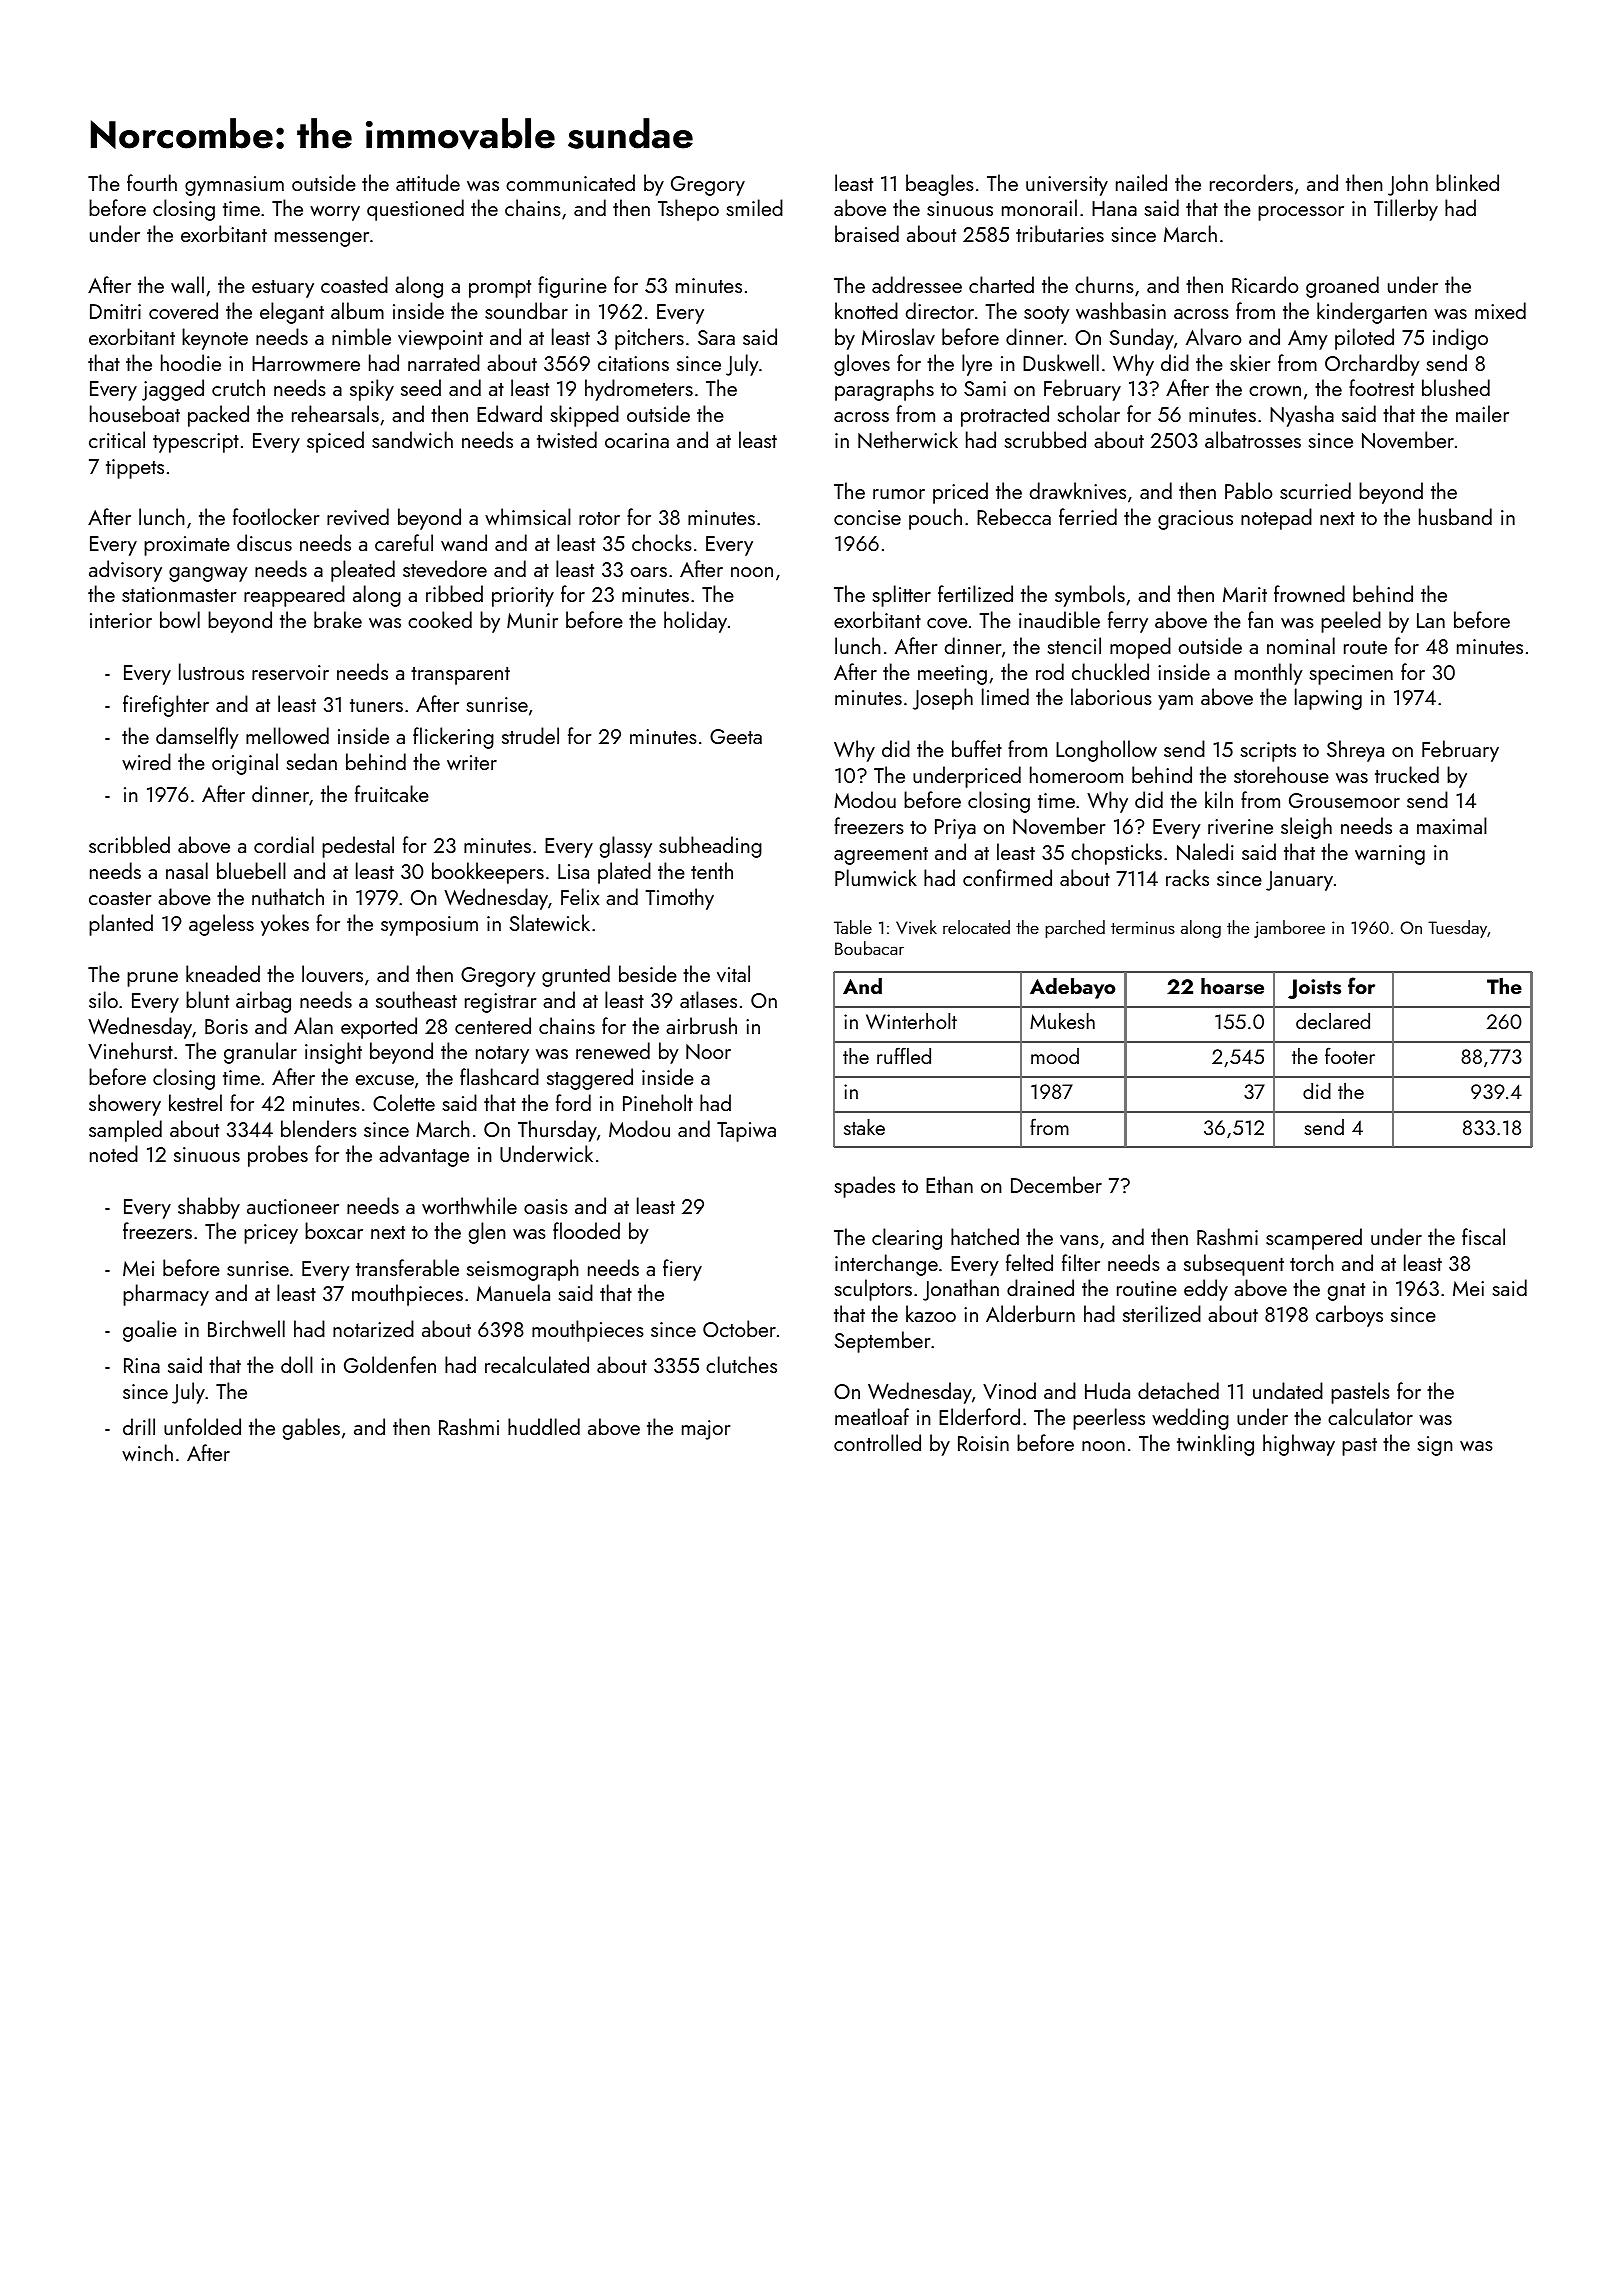 The image size is (1620, 2292). What do you see at coordinates (306, 363) in the page?
I see `Harrowmere` at bounding box center [306, 363].
